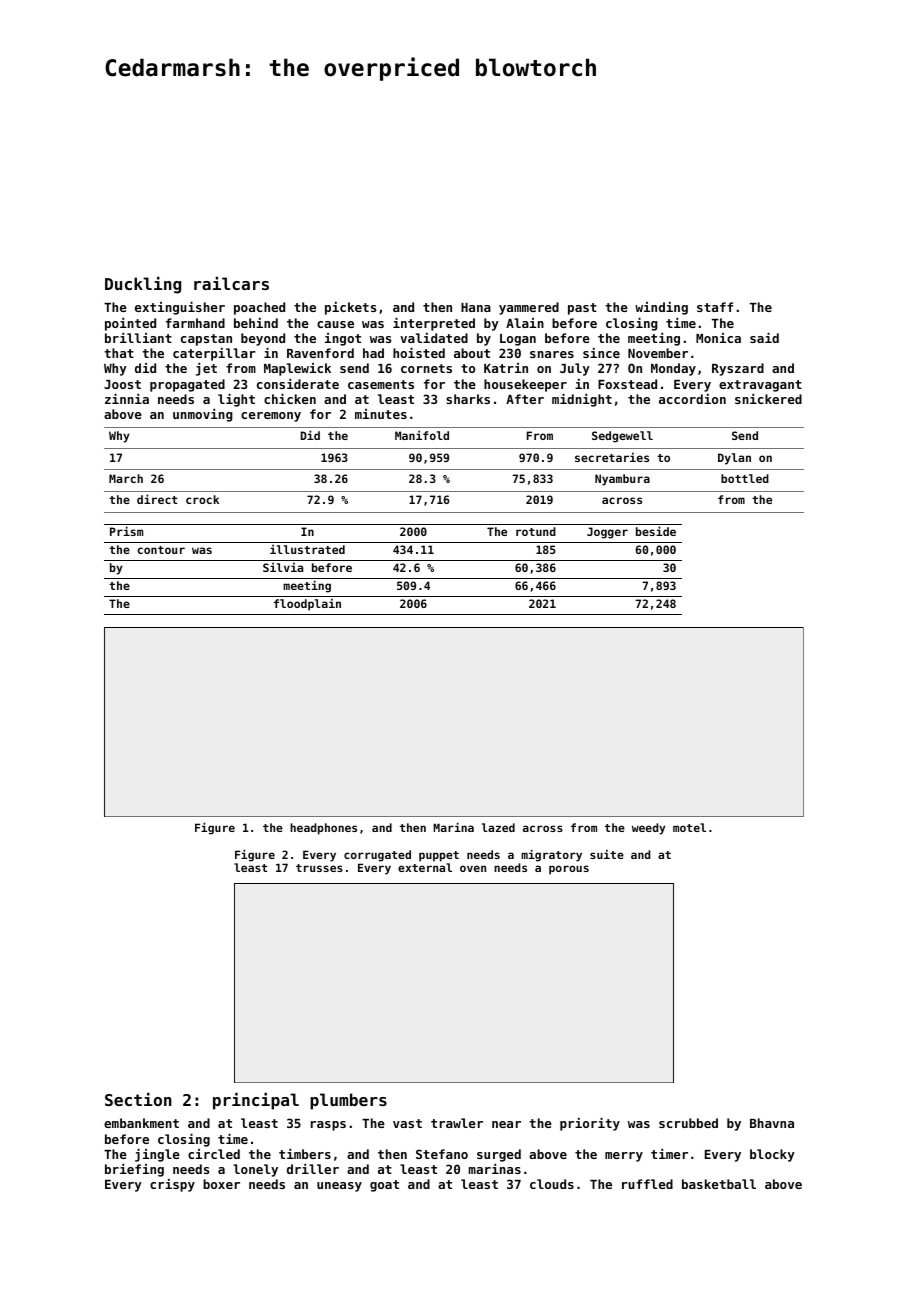 Image resolution: width=908 pixels, height=1316 pixels. What do you see at coordinates (627, 384) in the image?
I see `Foxstead` at bounding box center [627, 384].
